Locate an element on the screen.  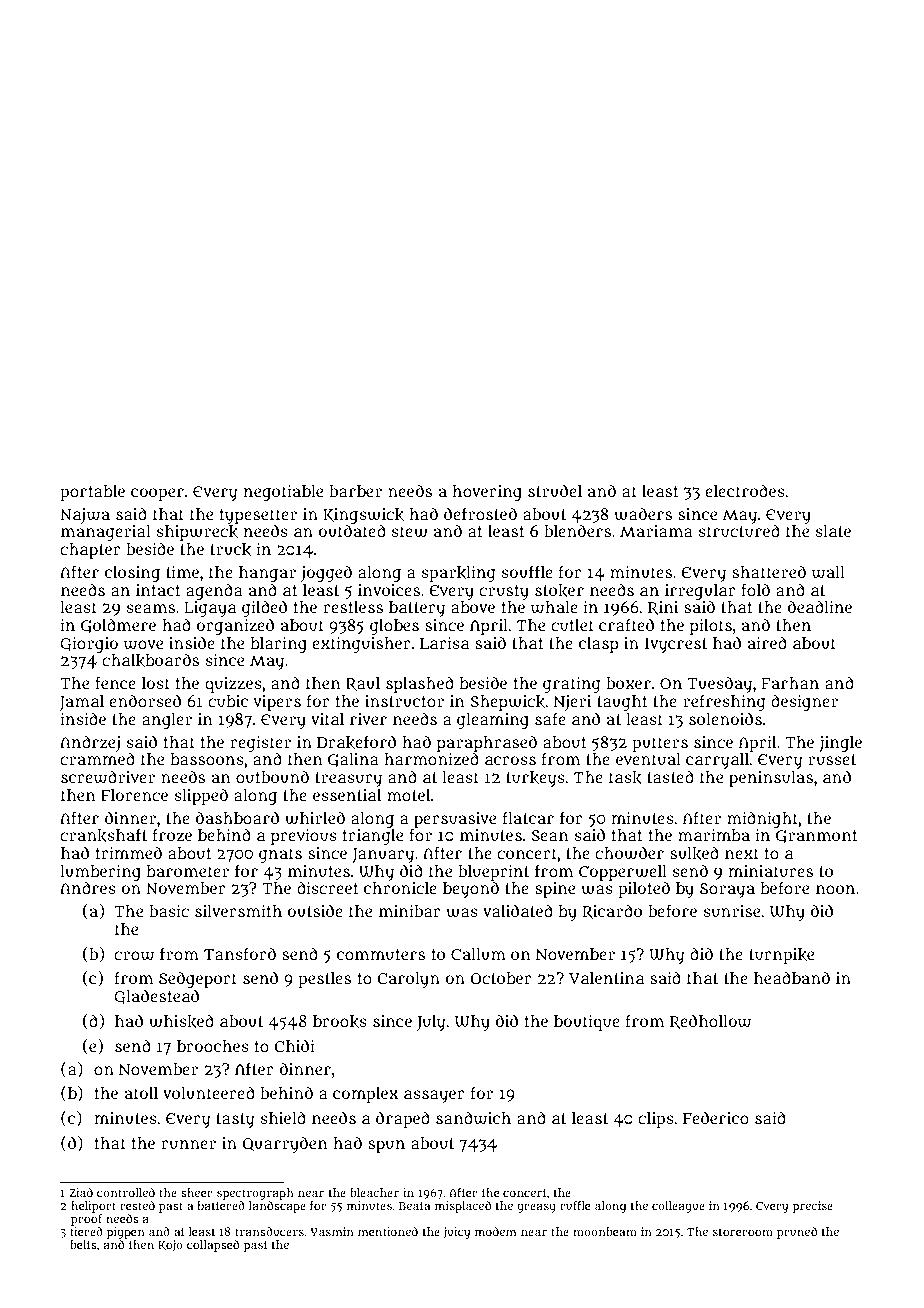
splashed is located at coordinates (420, 684).
